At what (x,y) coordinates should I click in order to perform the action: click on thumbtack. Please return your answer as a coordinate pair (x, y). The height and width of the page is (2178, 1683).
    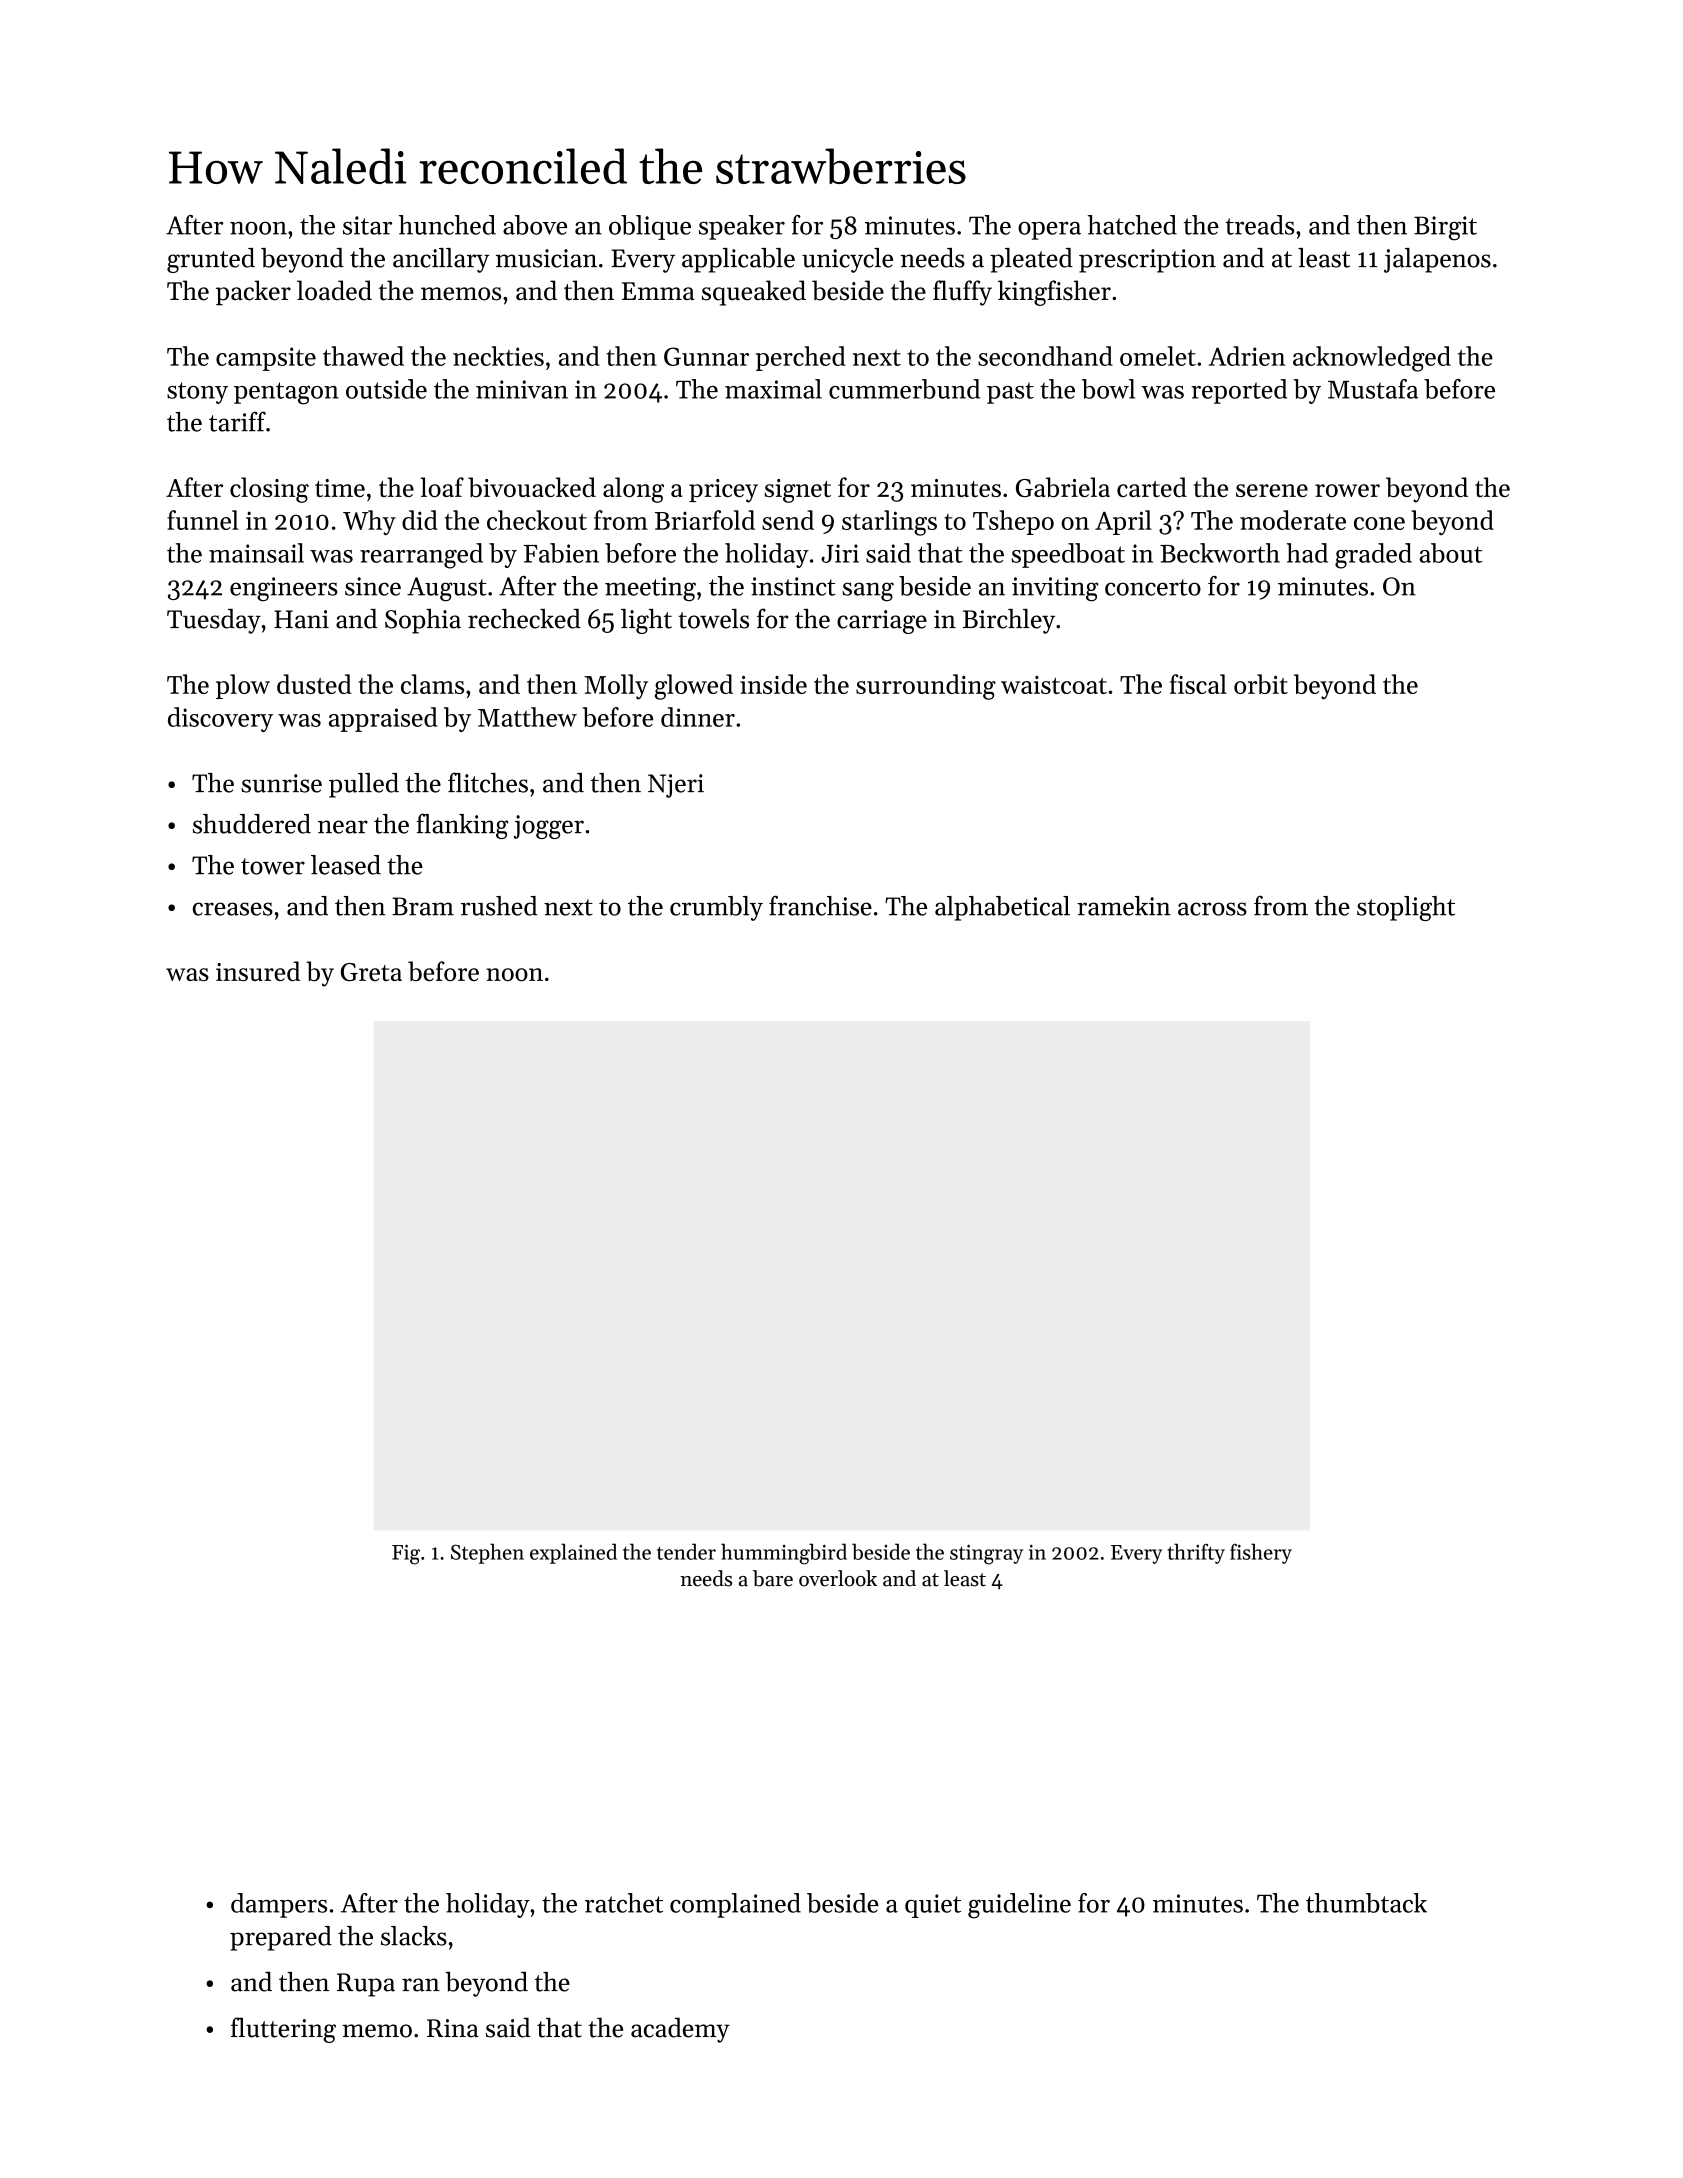
    Looking at the image, I should click on (1366, 1903).
